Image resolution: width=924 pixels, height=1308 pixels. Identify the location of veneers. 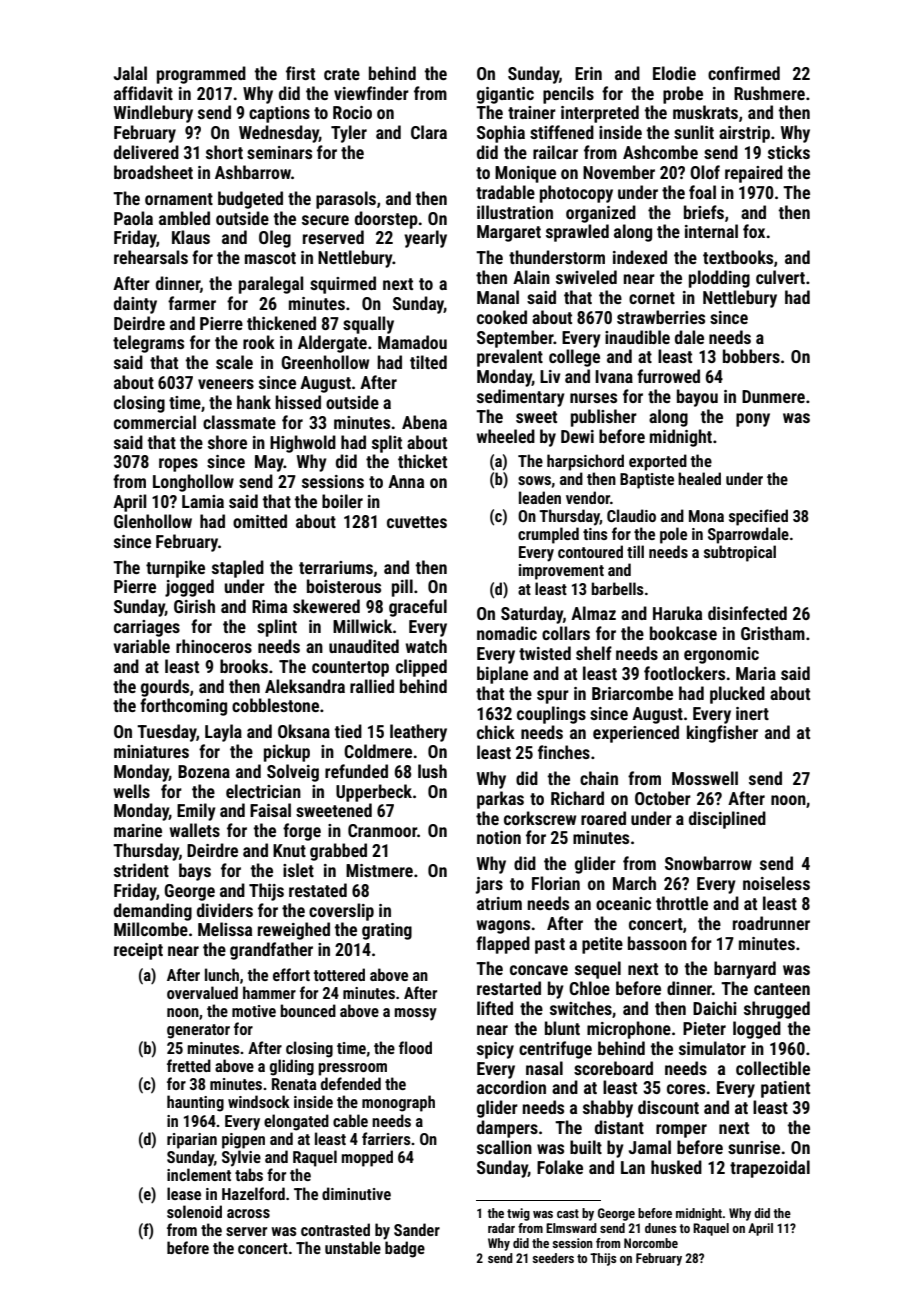
(226, 384).
